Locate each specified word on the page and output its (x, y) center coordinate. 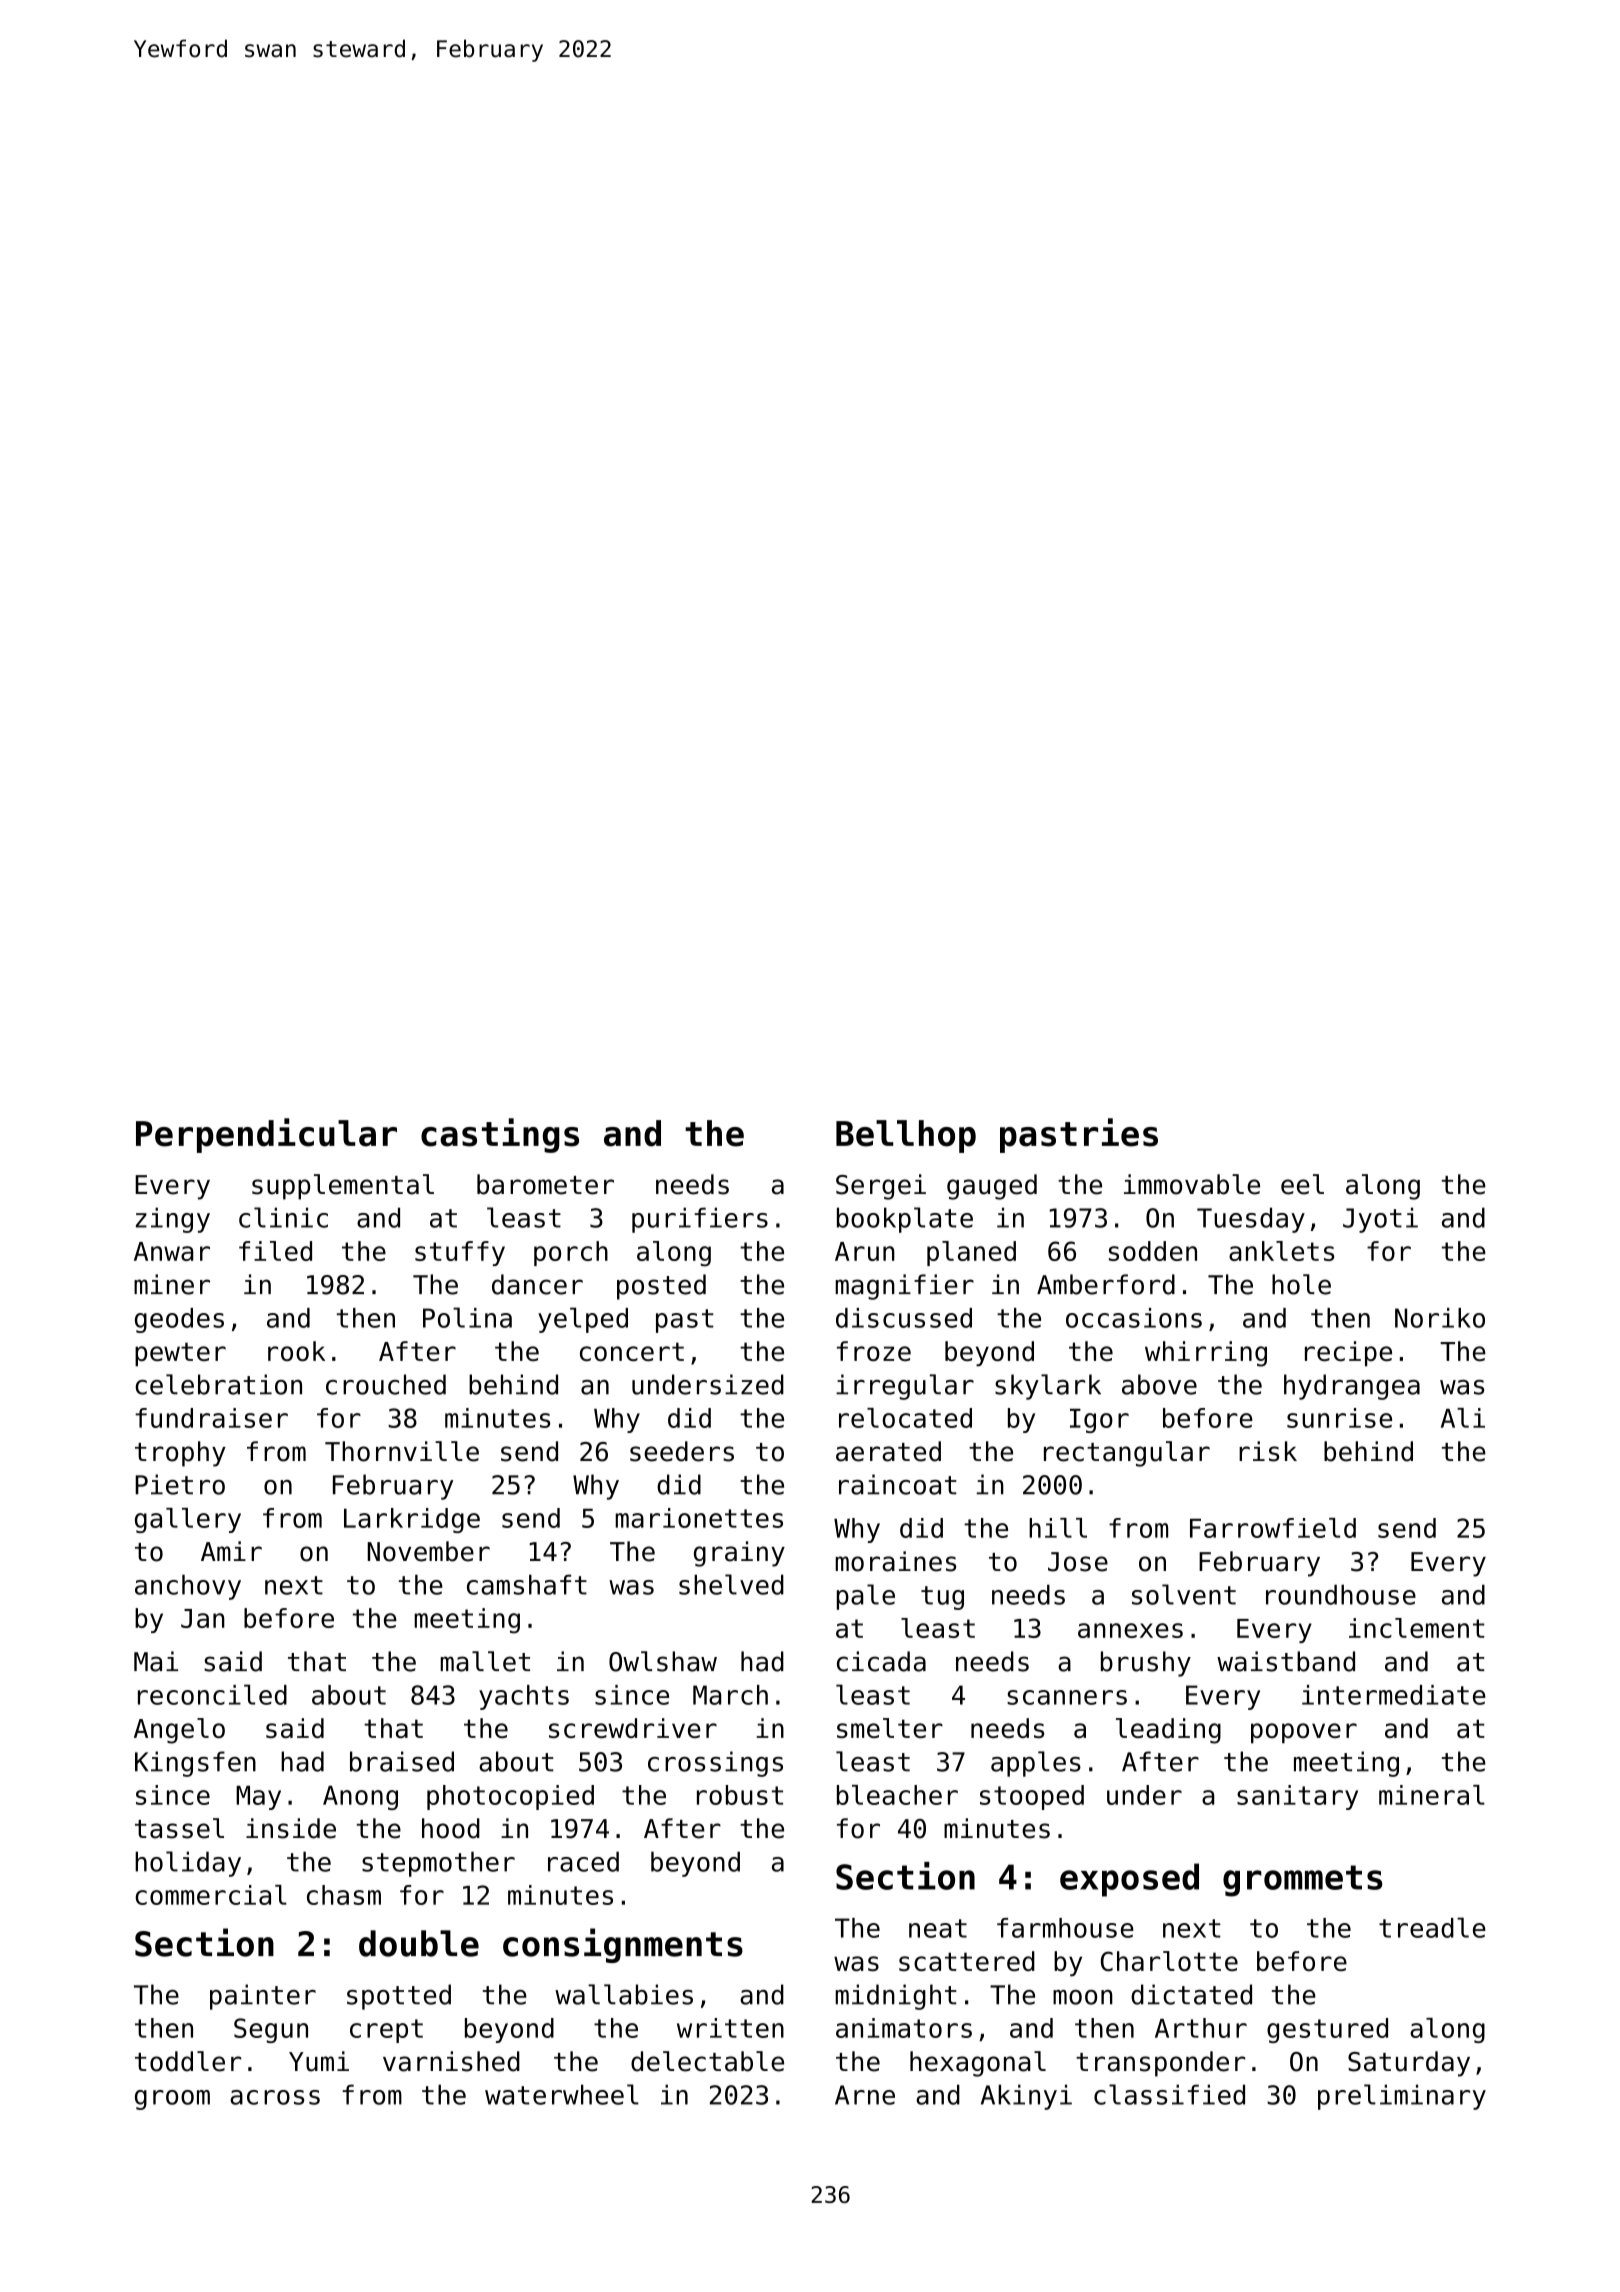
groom (172, 2100)
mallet (485, 1661)
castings (500, 1135)
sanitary (1297, 1797)
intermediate (1394, 1695)
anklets (1281, 1251)
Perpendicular (266, 1135)
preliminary (1402, 2097)
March (730, 1695)
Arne (865, 2095)
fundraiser (211, 1418)
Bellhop (906, 1136)
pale (866, 1597)
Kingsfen (195, 1764)
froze (874, 1351)
